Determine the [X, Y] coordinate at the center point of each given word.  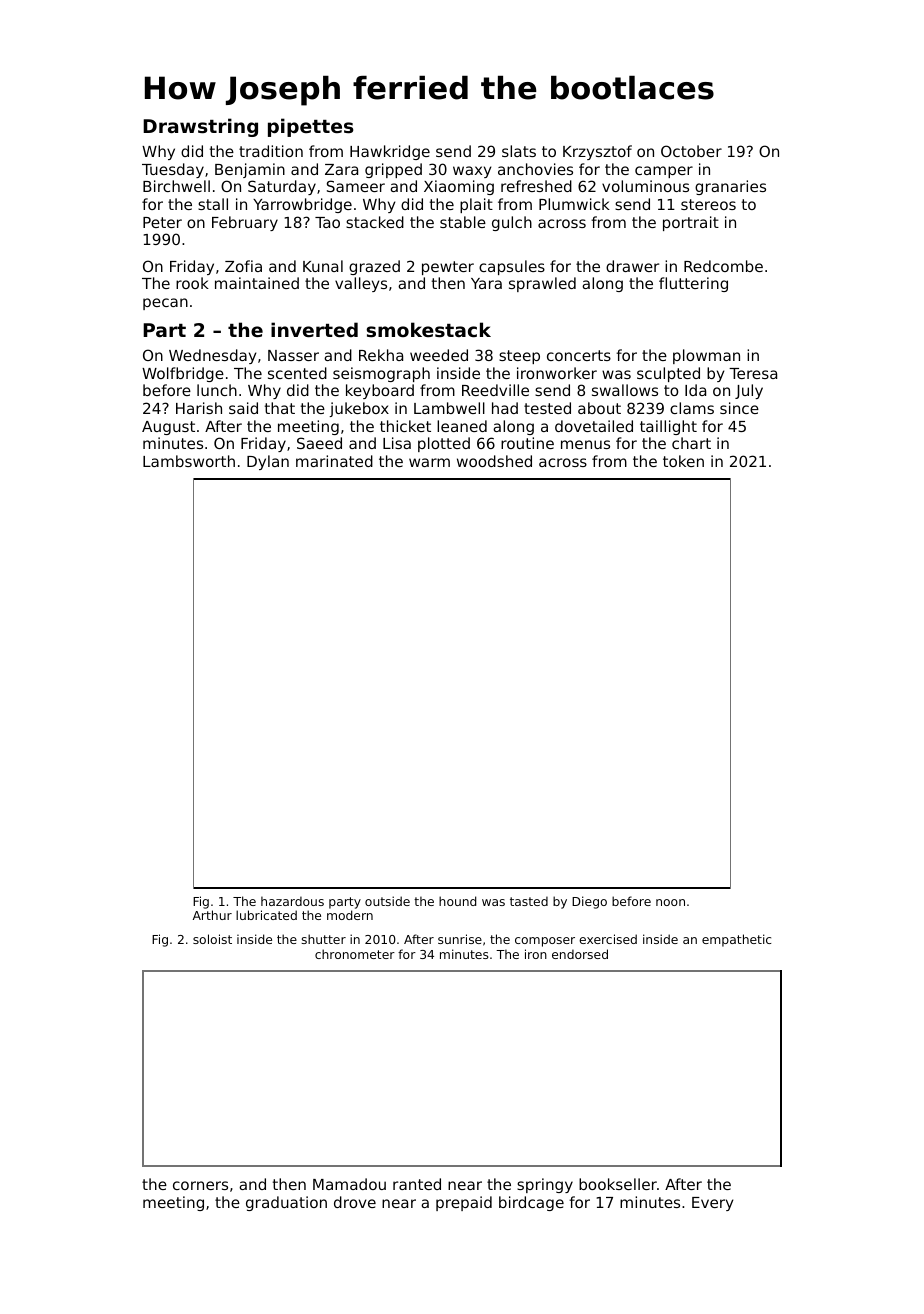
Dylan [268, 462]
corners [200, 1185]
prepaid [464, 1203]
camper [664, 172]
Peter [162, 222]
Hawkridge [390, 152]
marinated [334, 461]
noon [670, 902]
